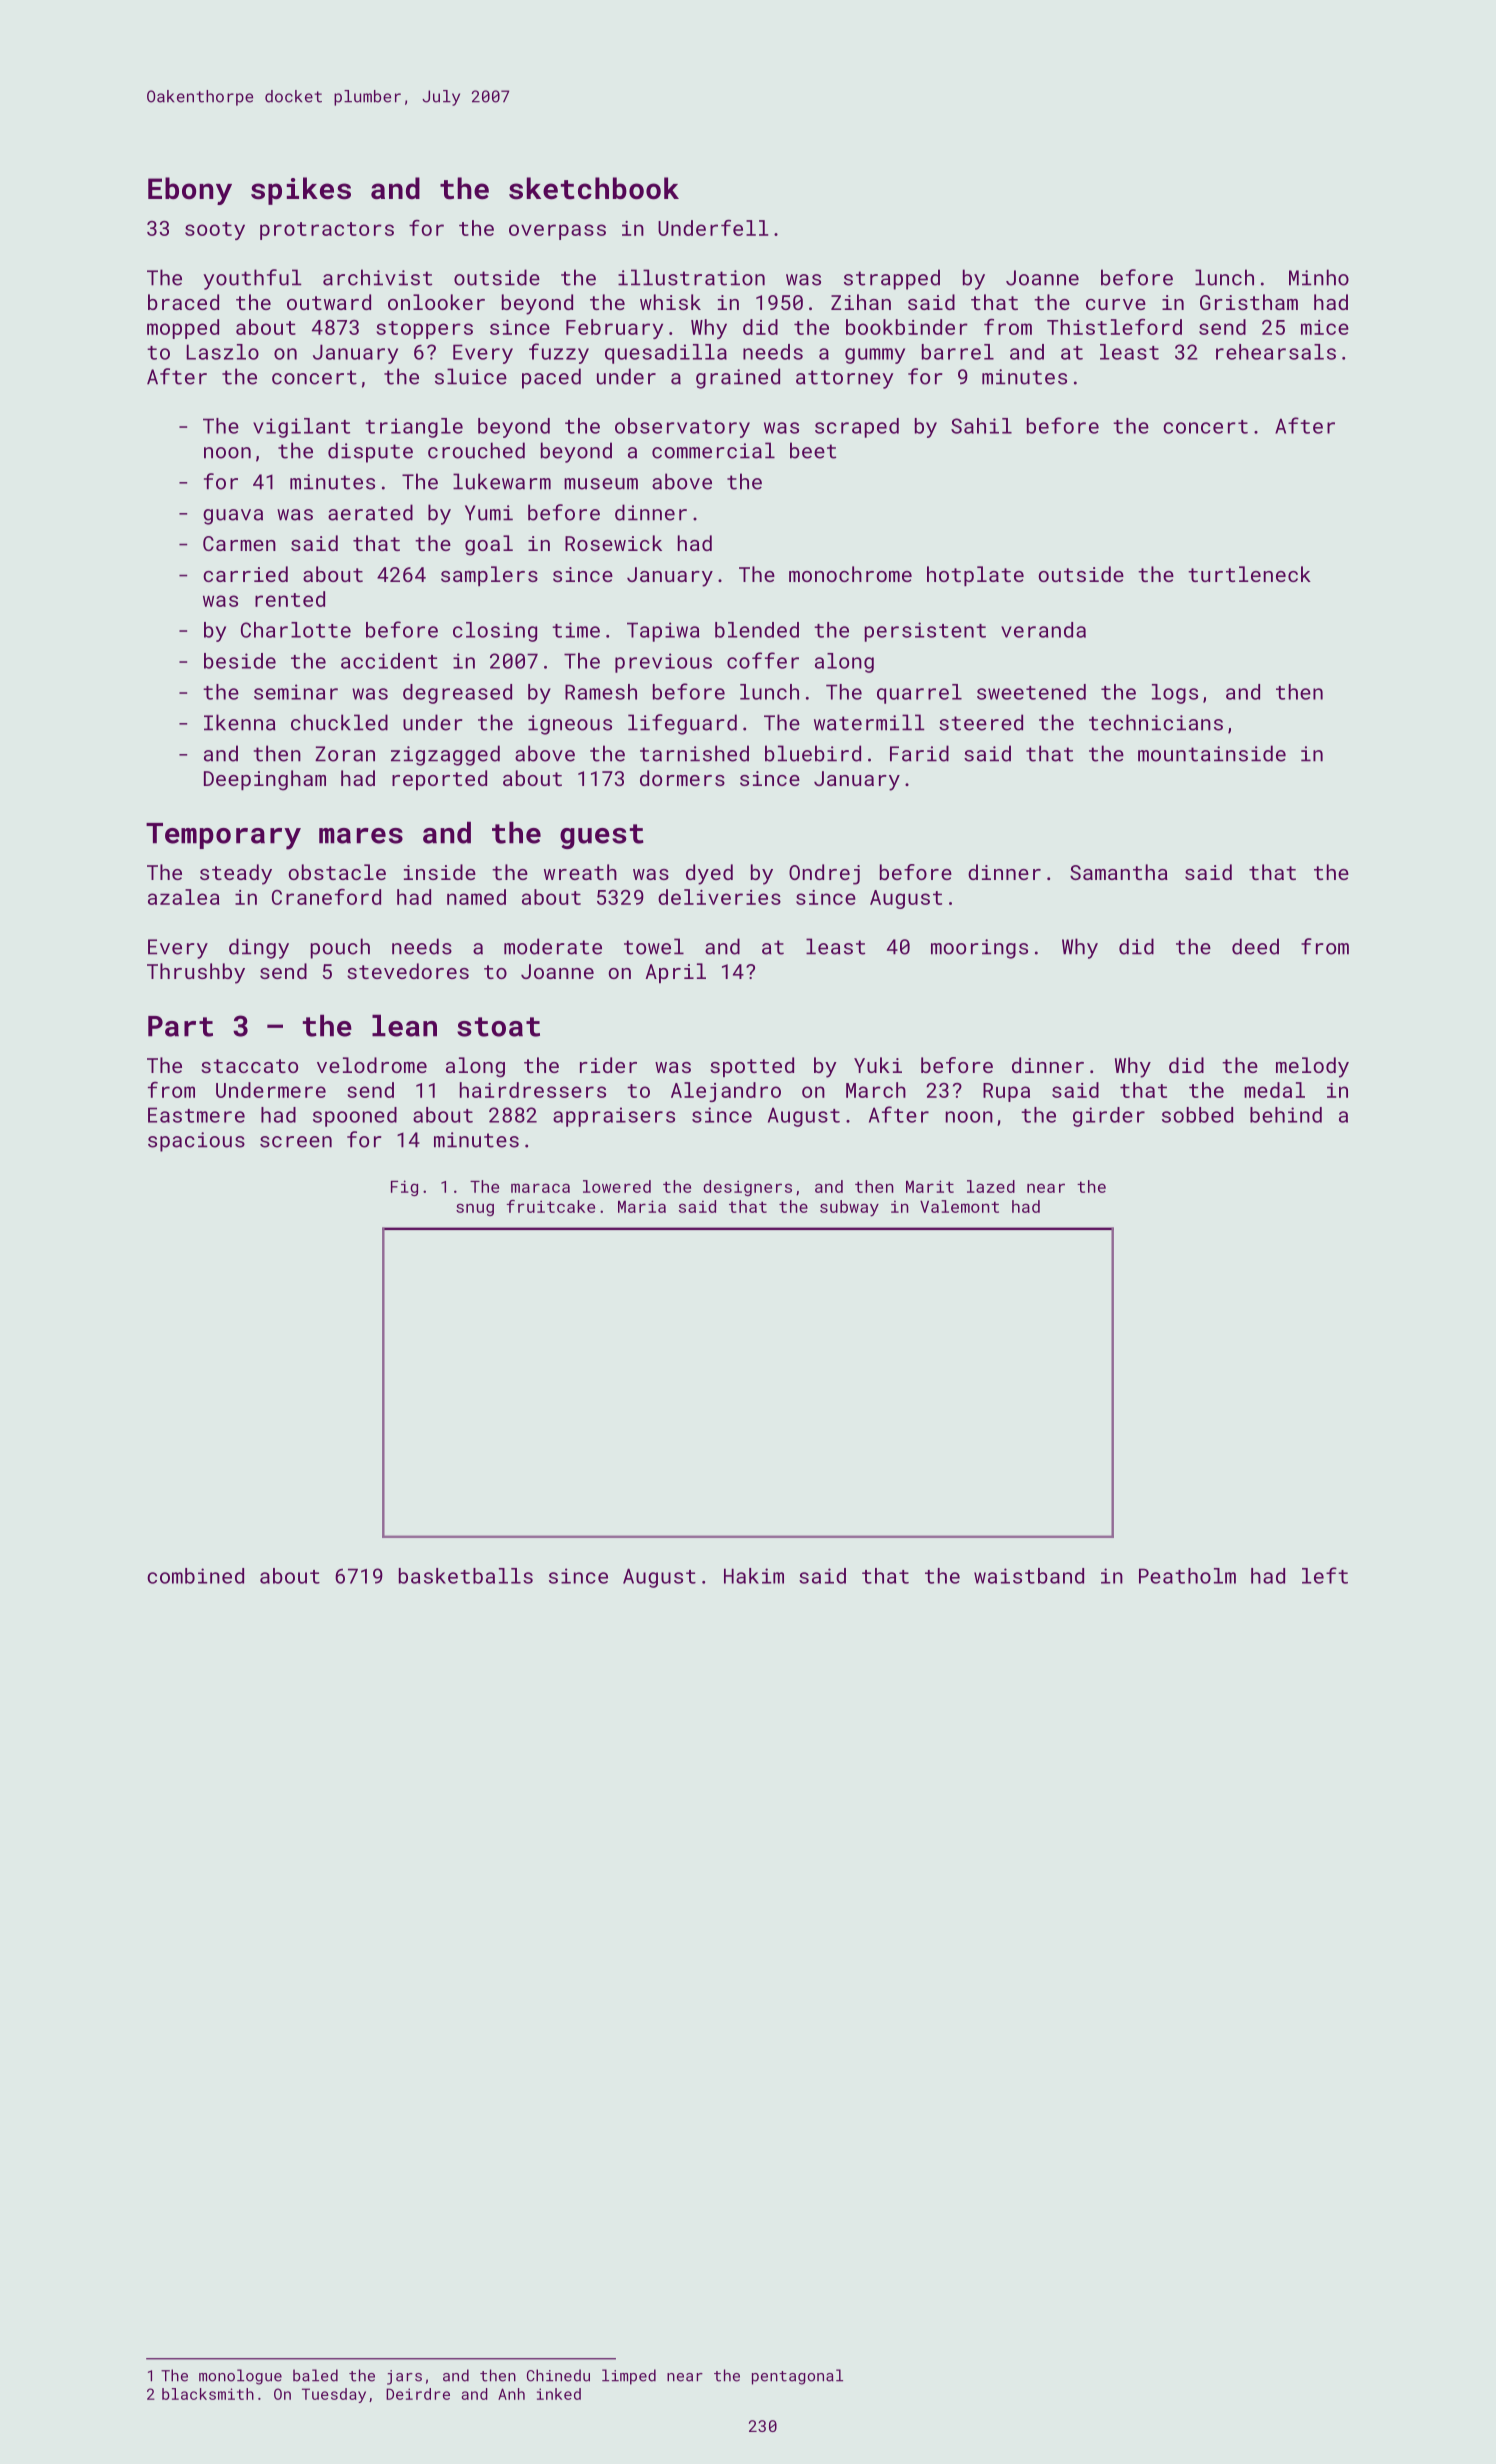  I want to click on strapped, so click(892, 279).
